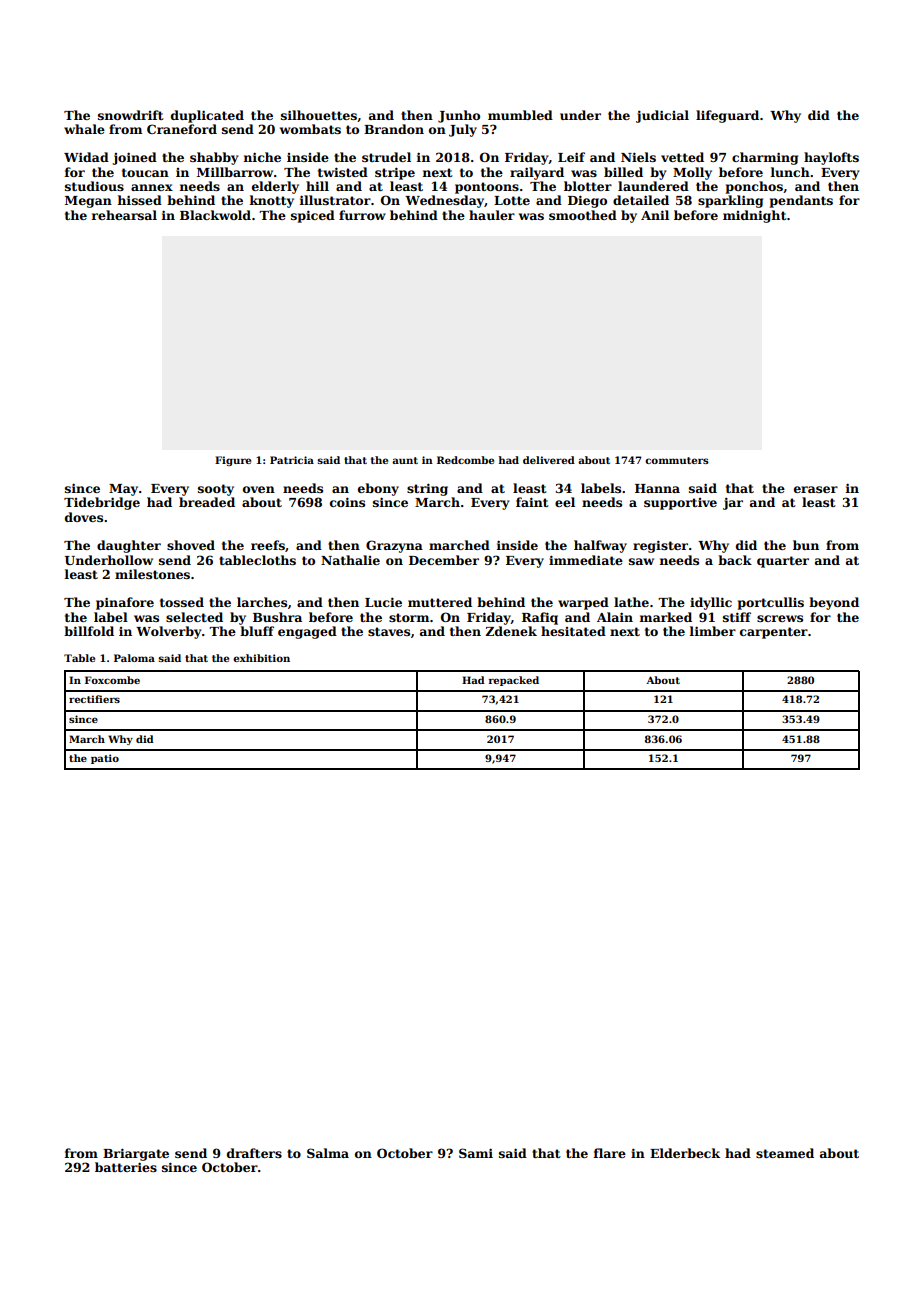  What do you see at coordinates (191, 545) in the screenshot?
I see `shoved` at bounding box center [191, 545].
